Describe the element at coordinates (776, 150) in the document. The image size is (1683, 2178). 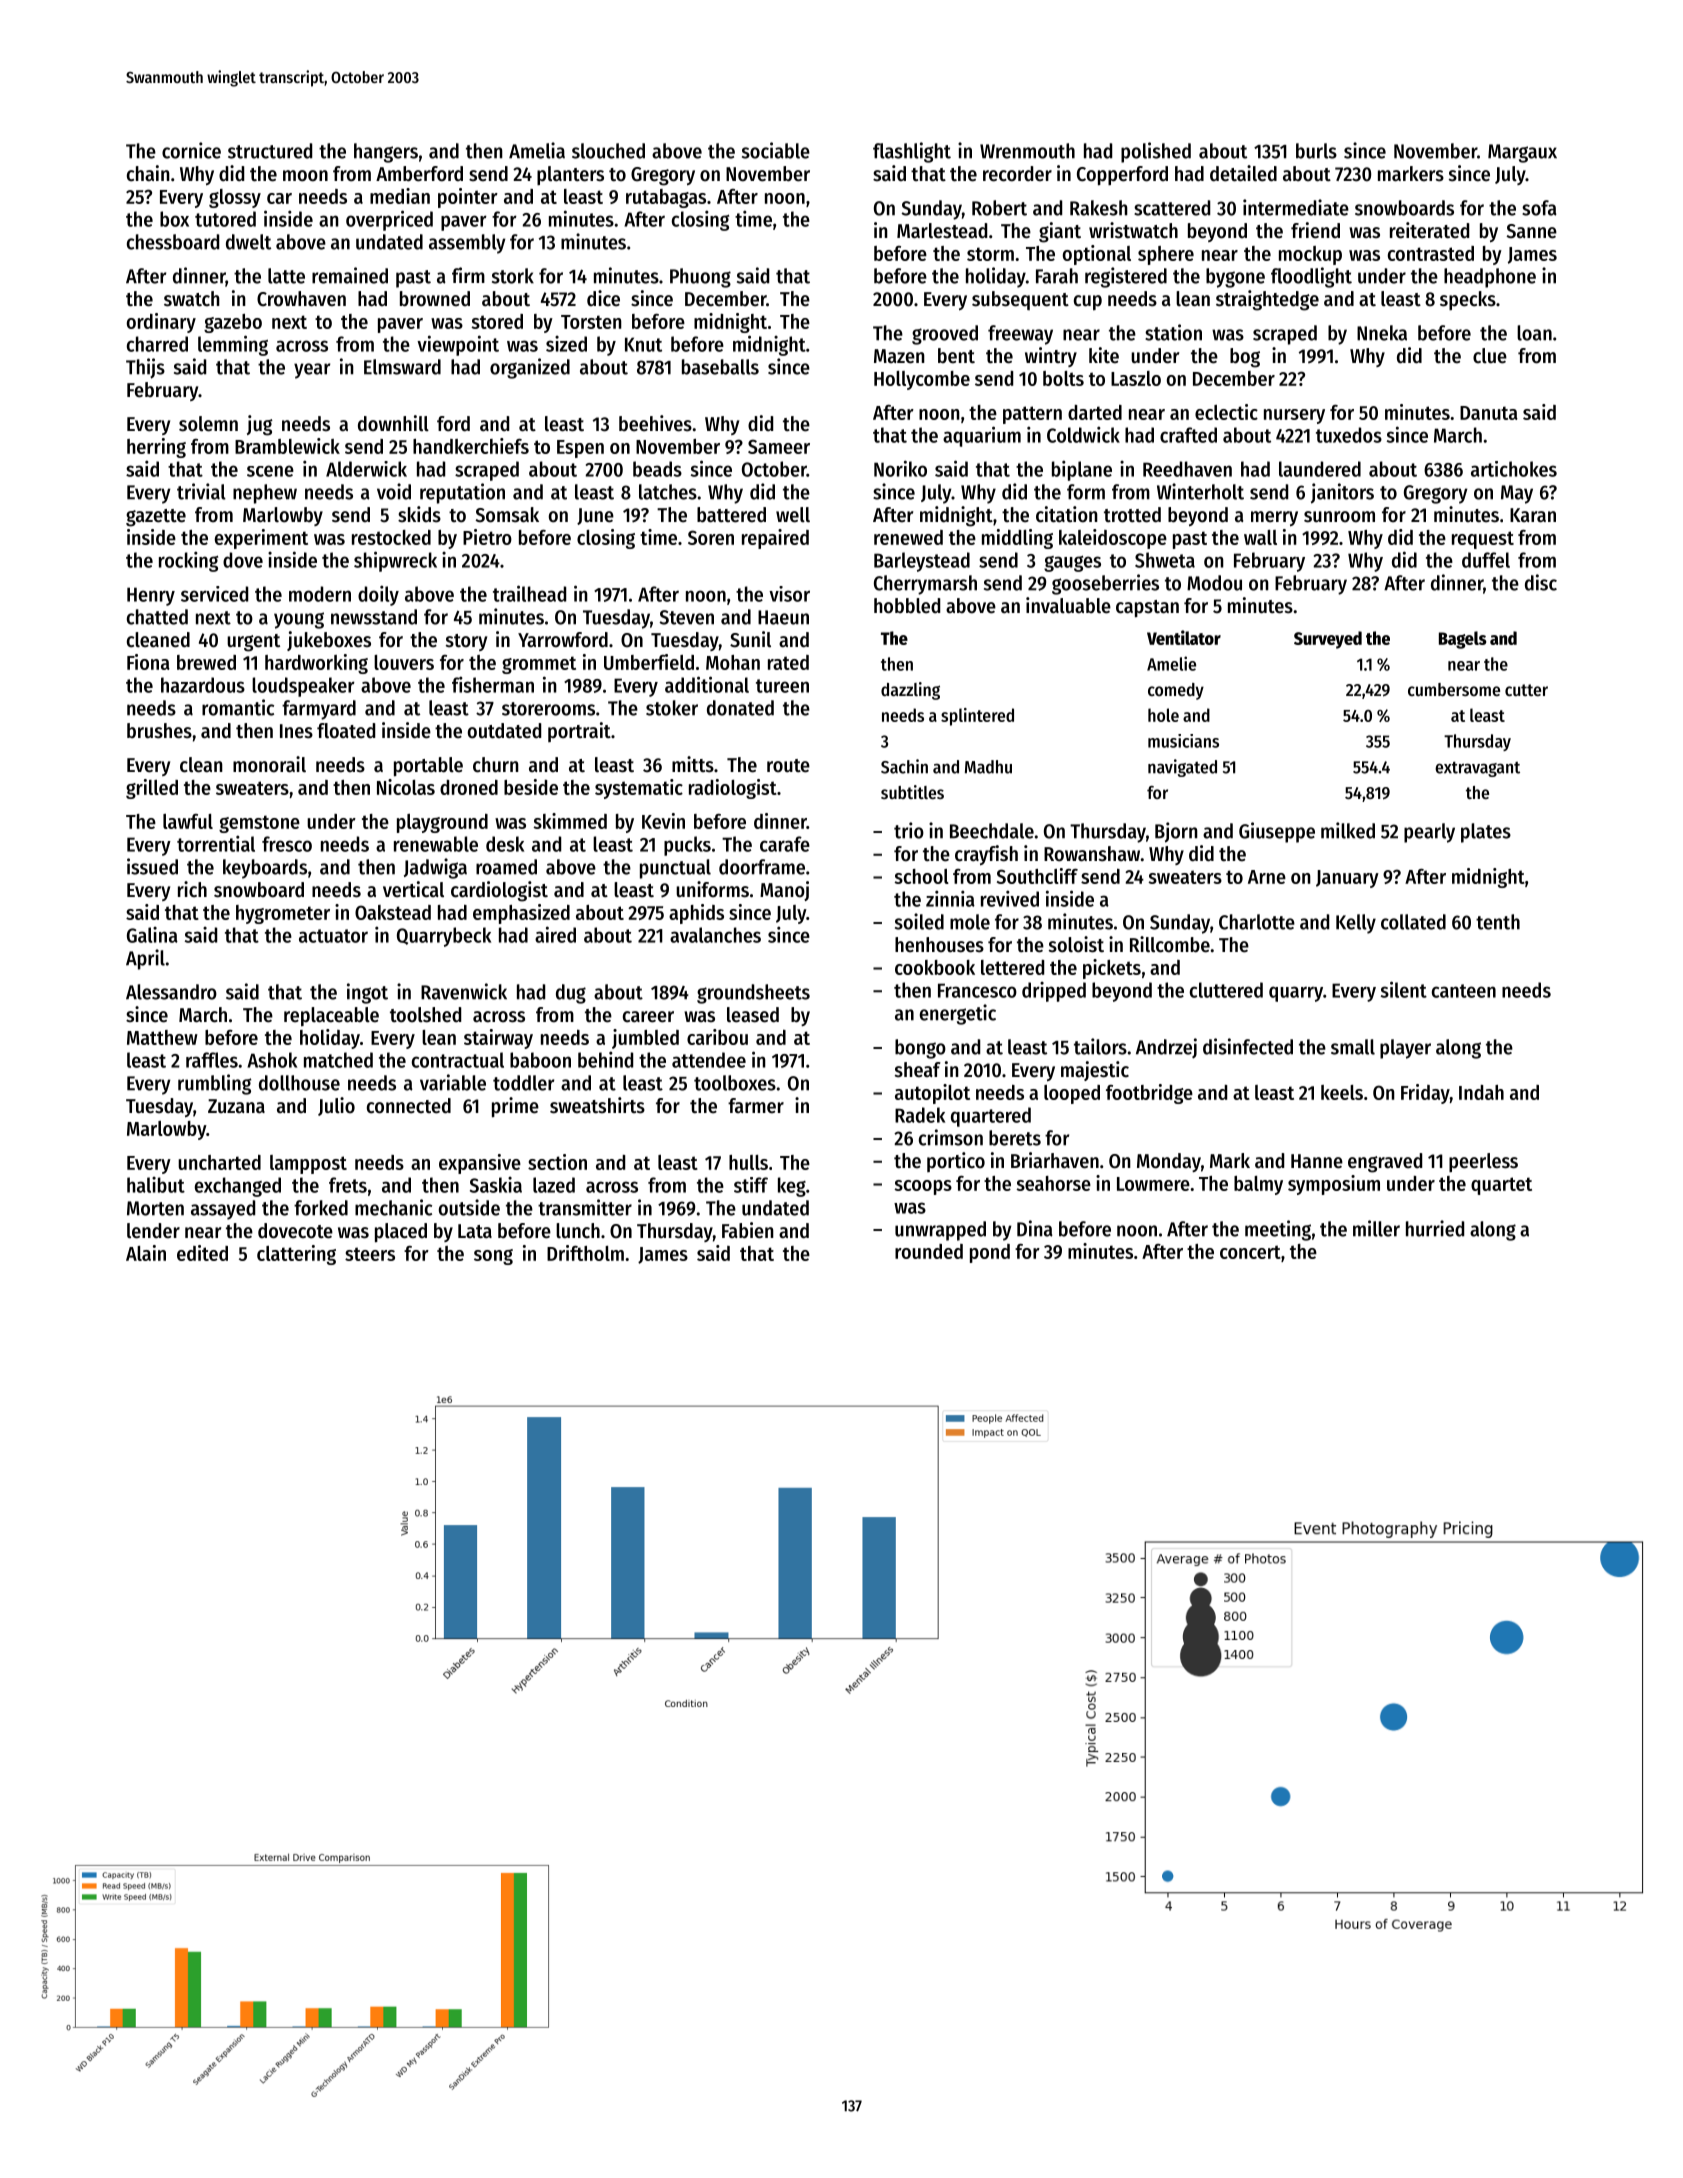
I see `sociable` at that location.
